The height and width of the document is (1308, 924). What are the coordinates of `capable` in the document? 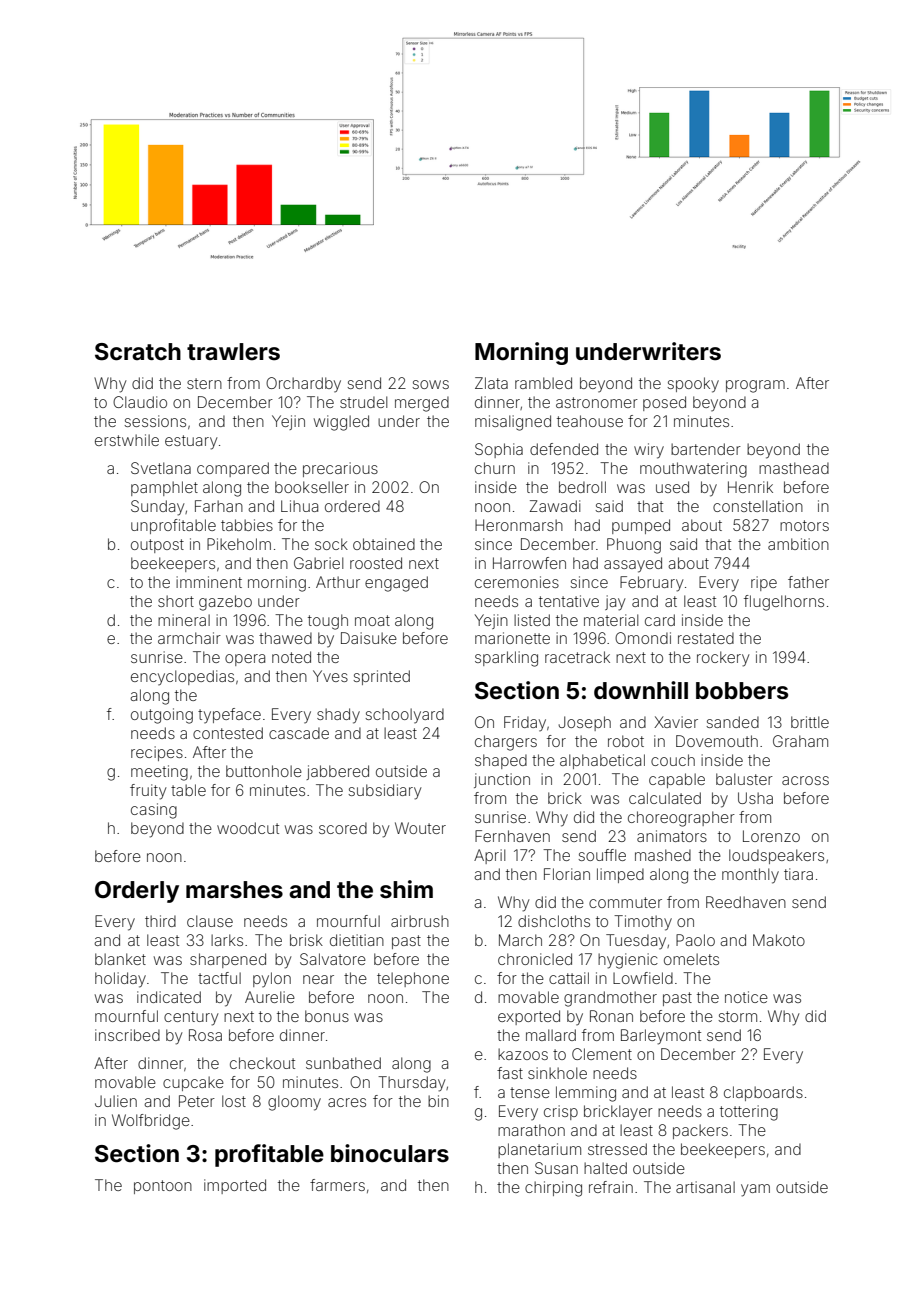 It's located at (677, 780).
